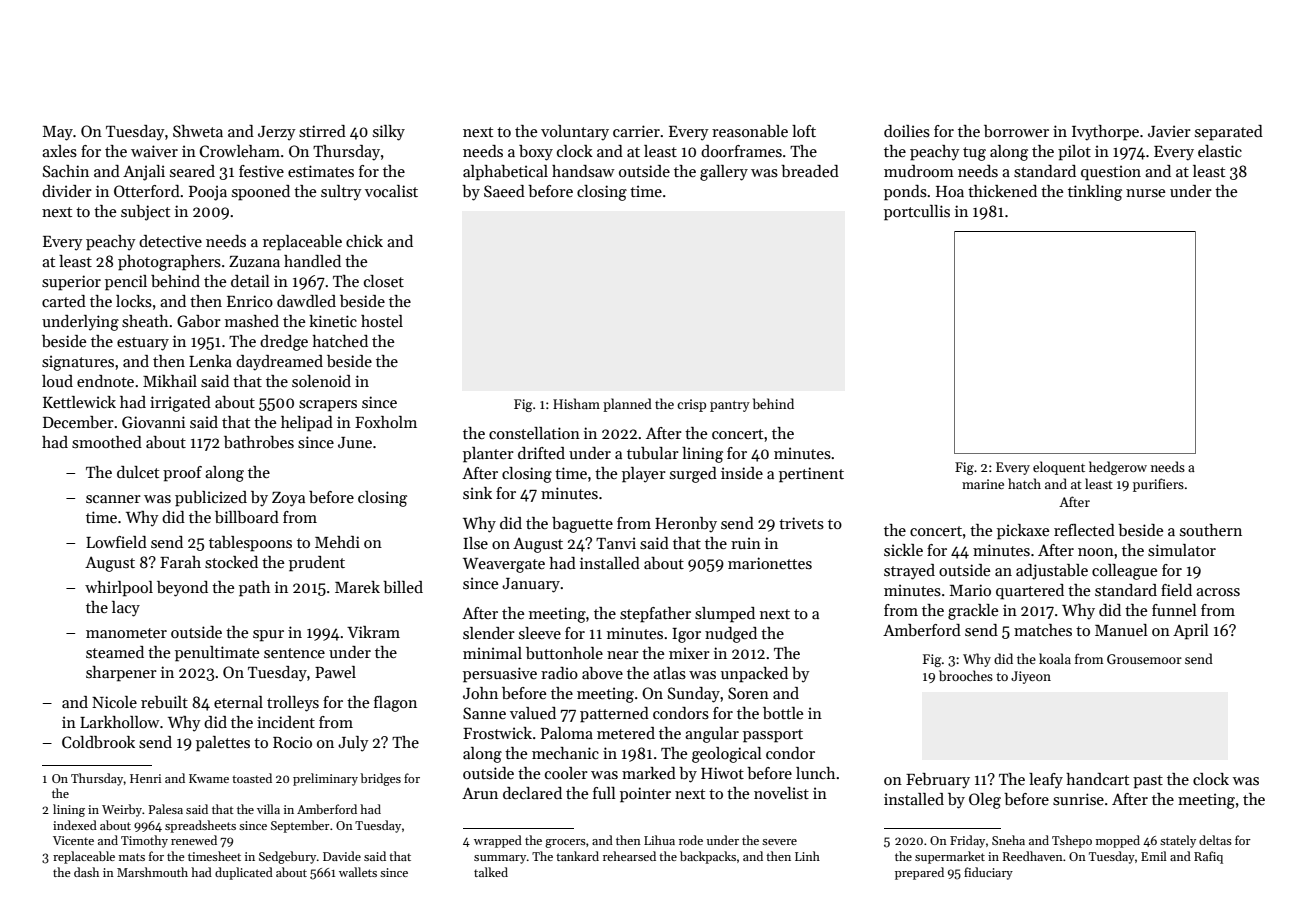 Image resolution: width=1308 pixels, height=924 pixels. I want to click on bathrobes, so click(259, 442).
